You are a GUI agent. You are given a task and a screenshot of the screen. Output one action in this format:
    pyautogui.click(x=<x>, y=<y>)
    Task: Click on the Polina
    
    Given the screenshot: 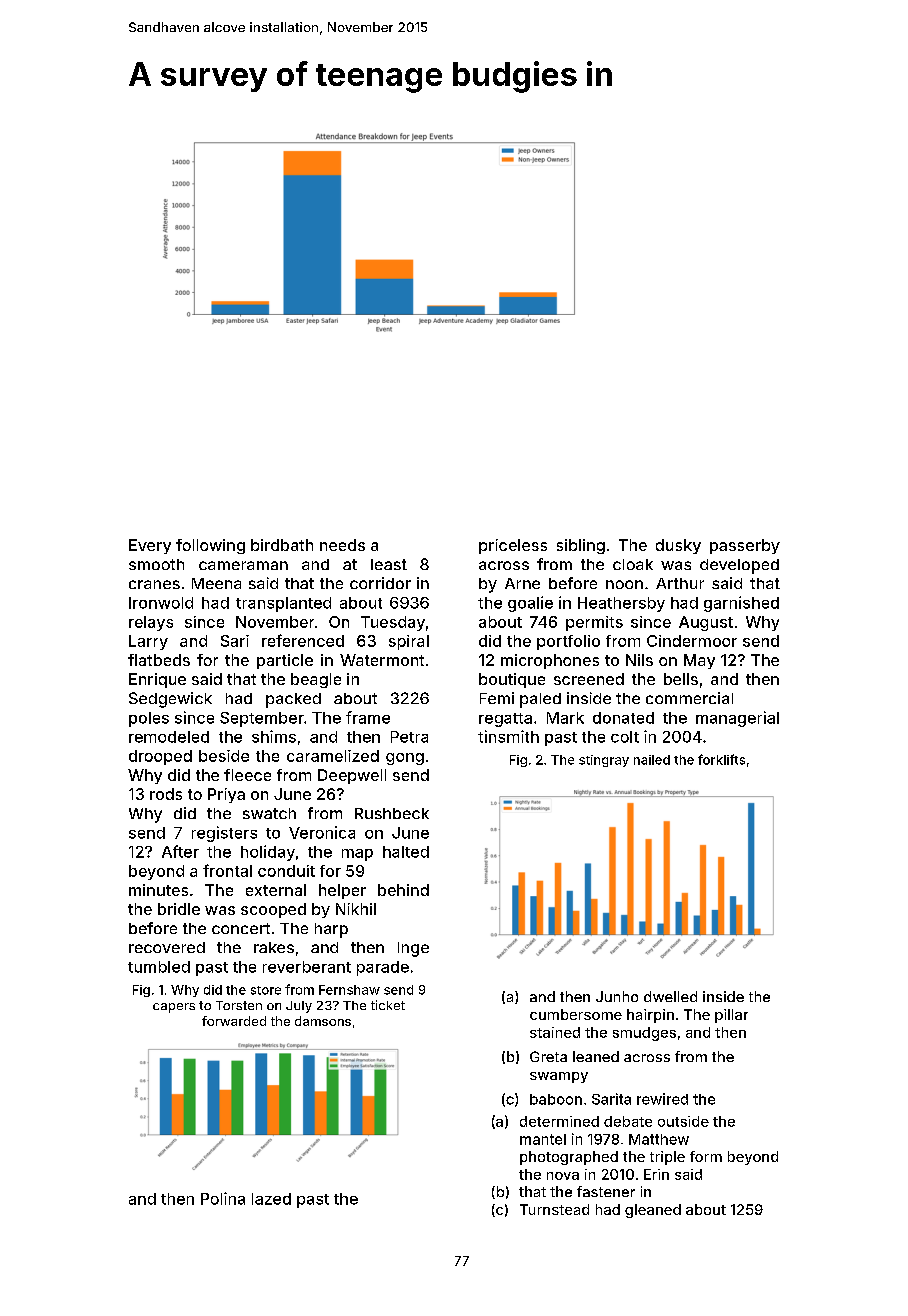 What is the action you would take?
    pyautogui.click(x=223, y=1198)
